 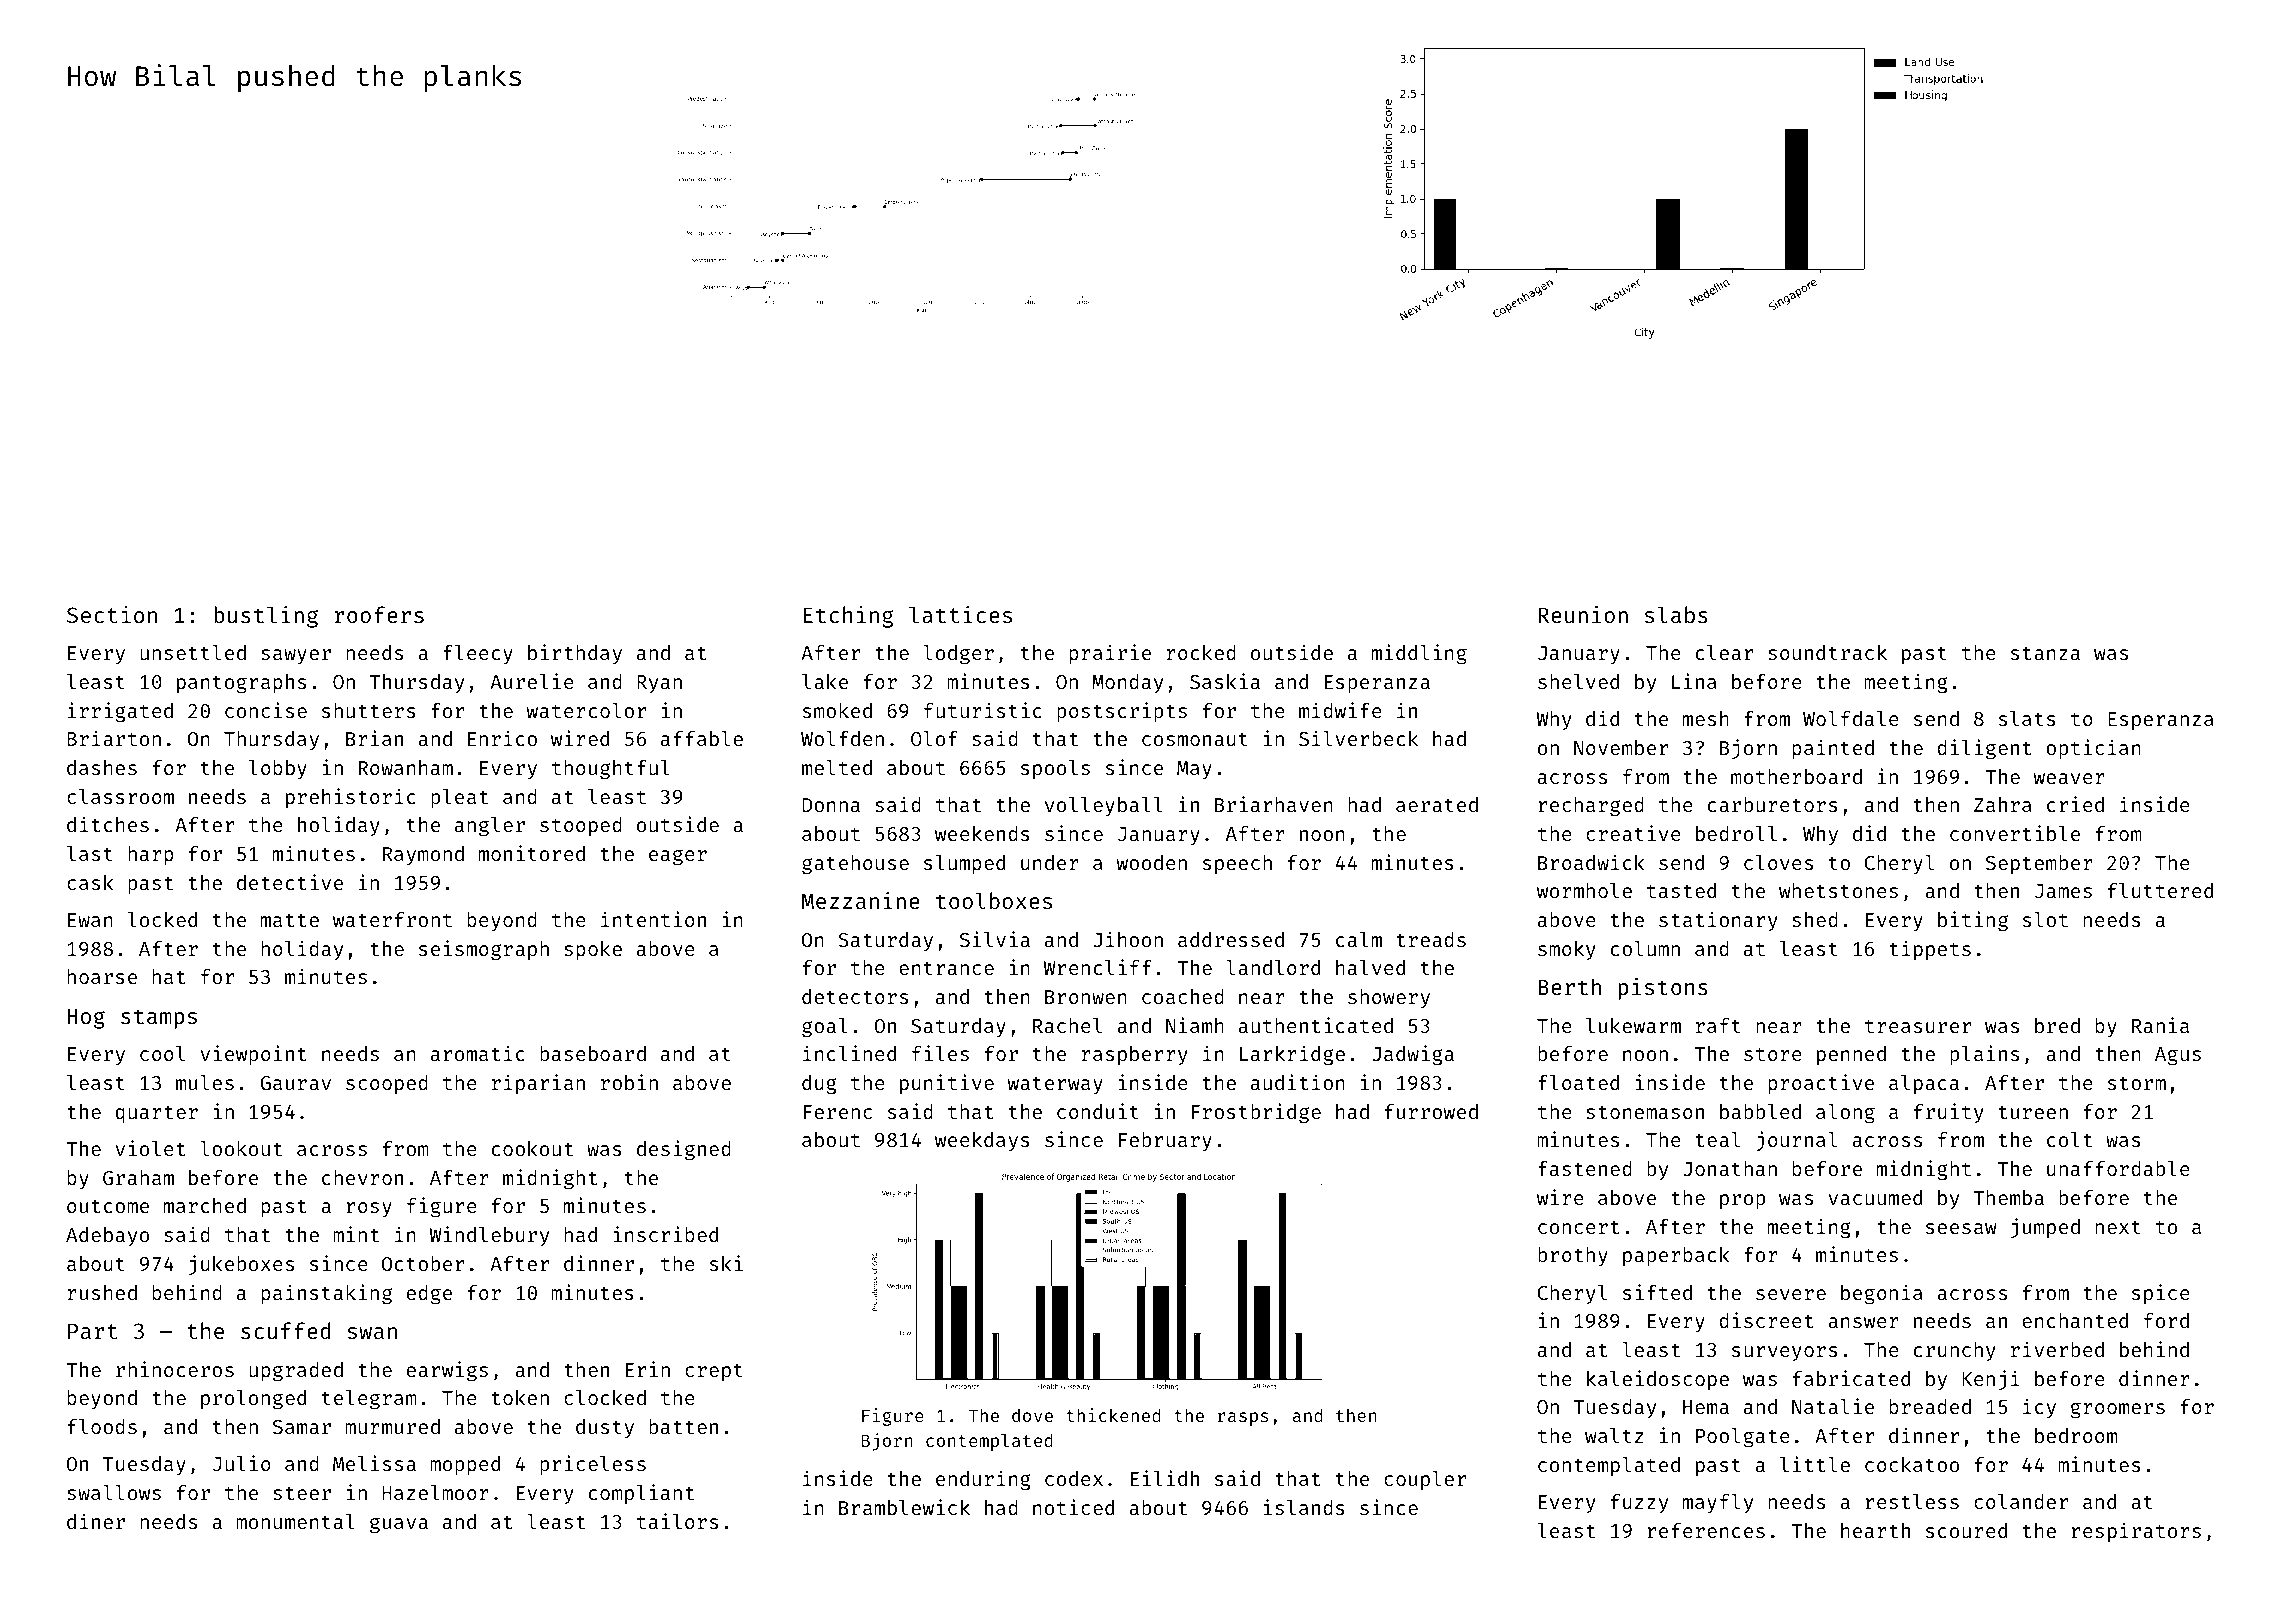 I want to click on riverbed, so click(x=2057, y=1349).
